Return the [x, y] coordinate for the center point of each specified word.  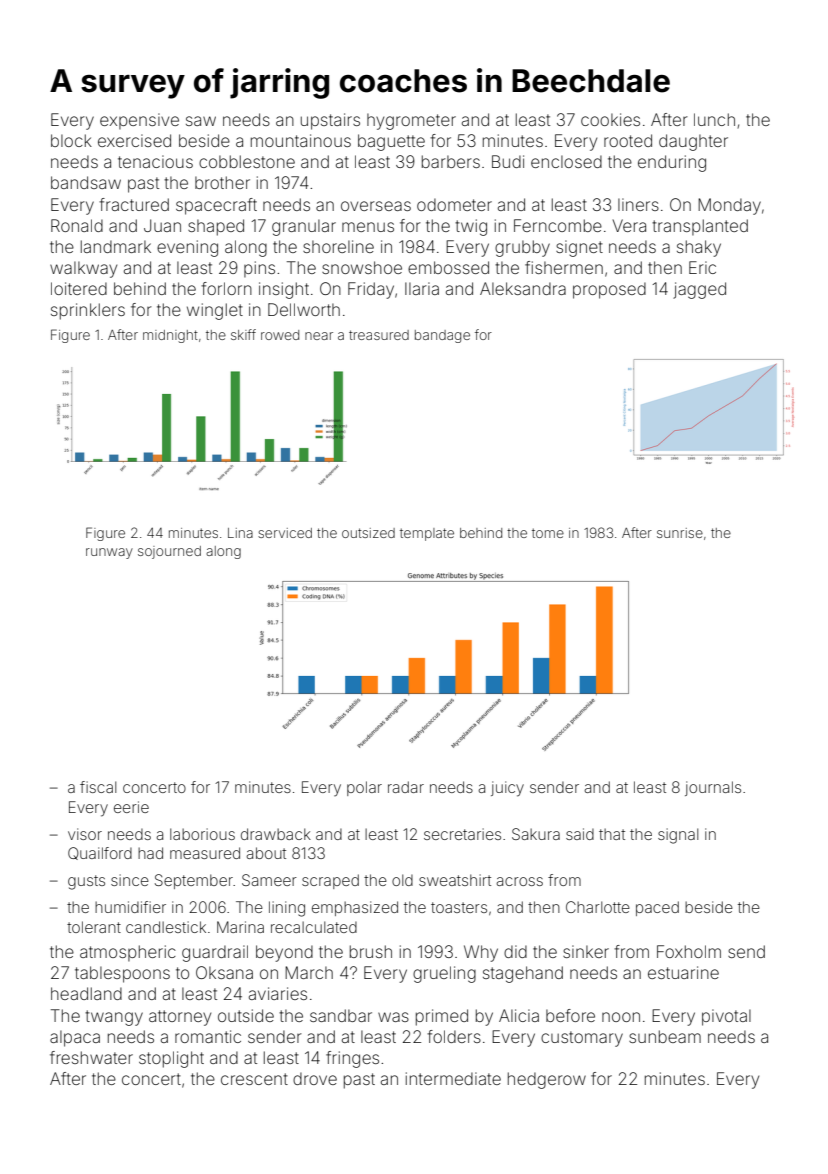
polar [364, 788]
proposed [609, 290]
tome [548, 533]
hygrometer [411, 121]
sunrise [680, 533]
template [427, 534]
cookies [610, 119]
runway [109, 553]
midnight [170, 336]
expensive [139, 121]
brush [371, 951]
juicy [507, 789]
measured [205, 853]
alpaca [75, 1038]
